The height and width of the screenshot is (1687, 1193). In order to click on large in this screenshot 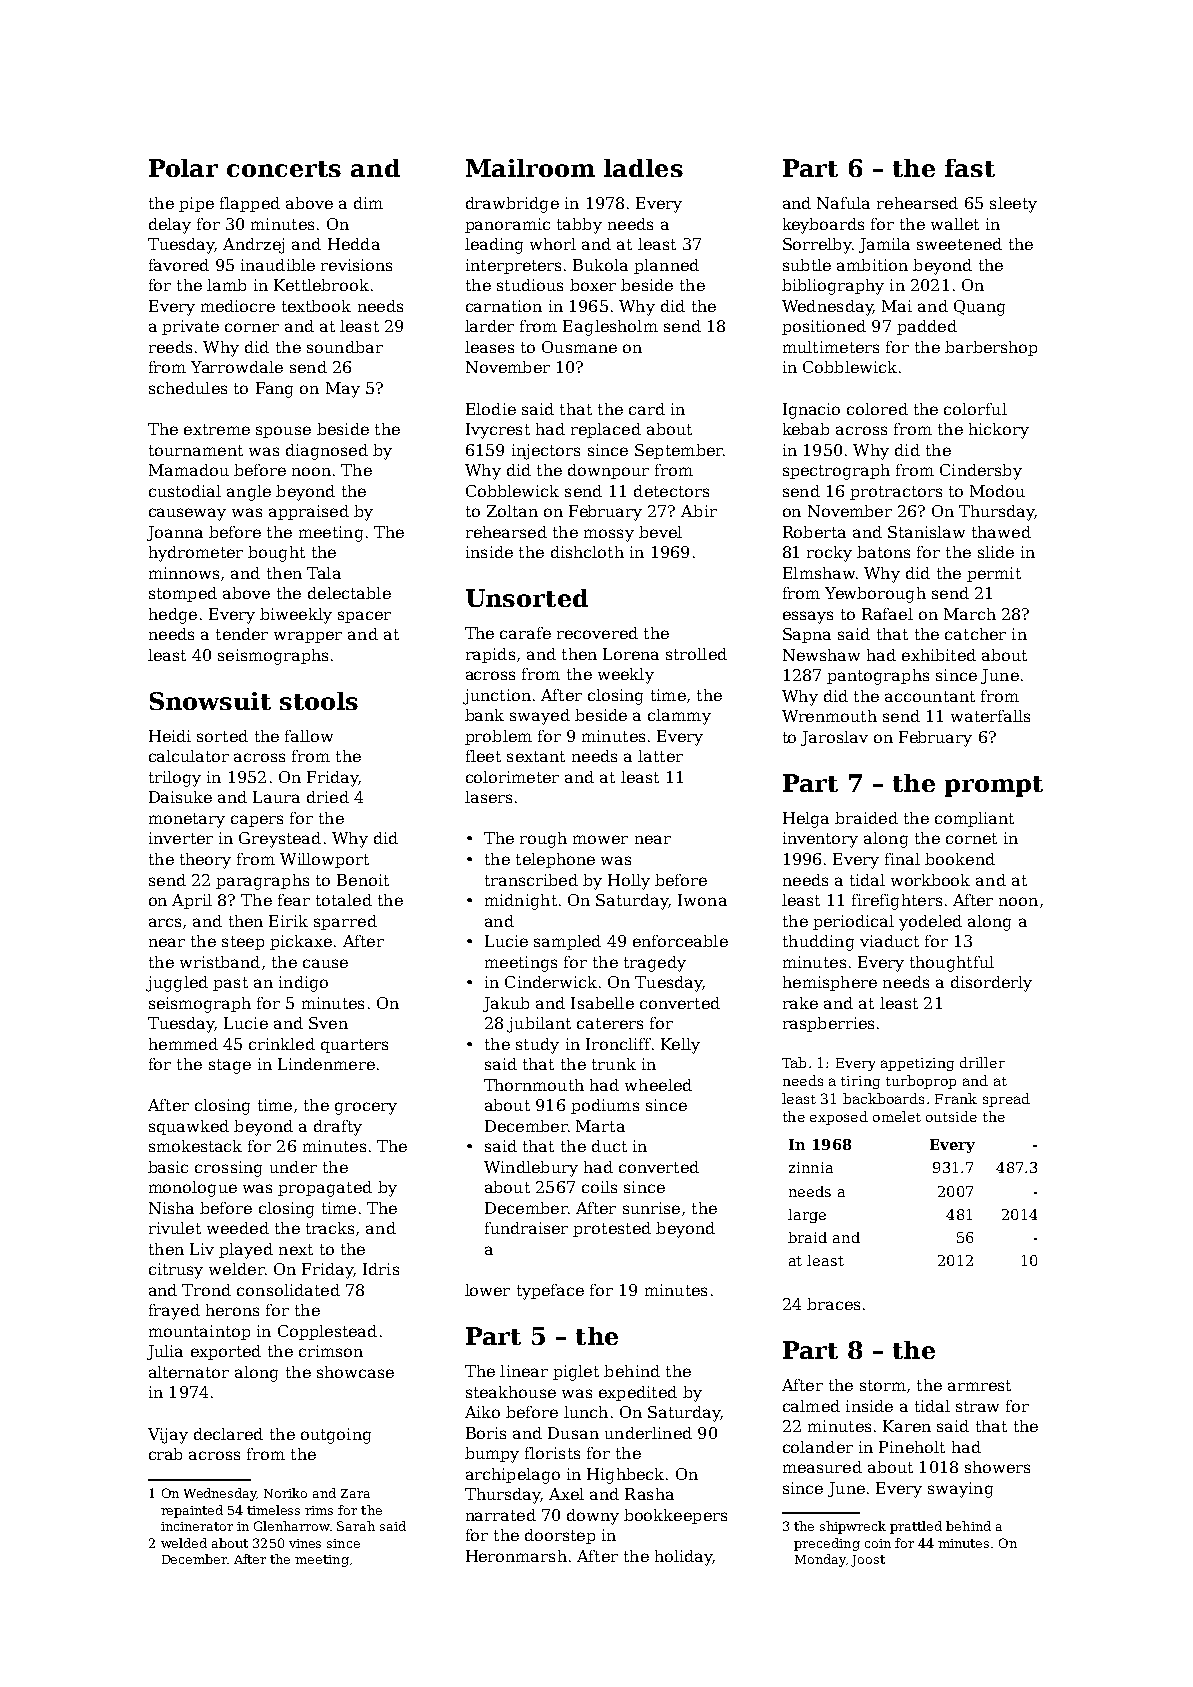, I will do `click(807, 1216)`.
